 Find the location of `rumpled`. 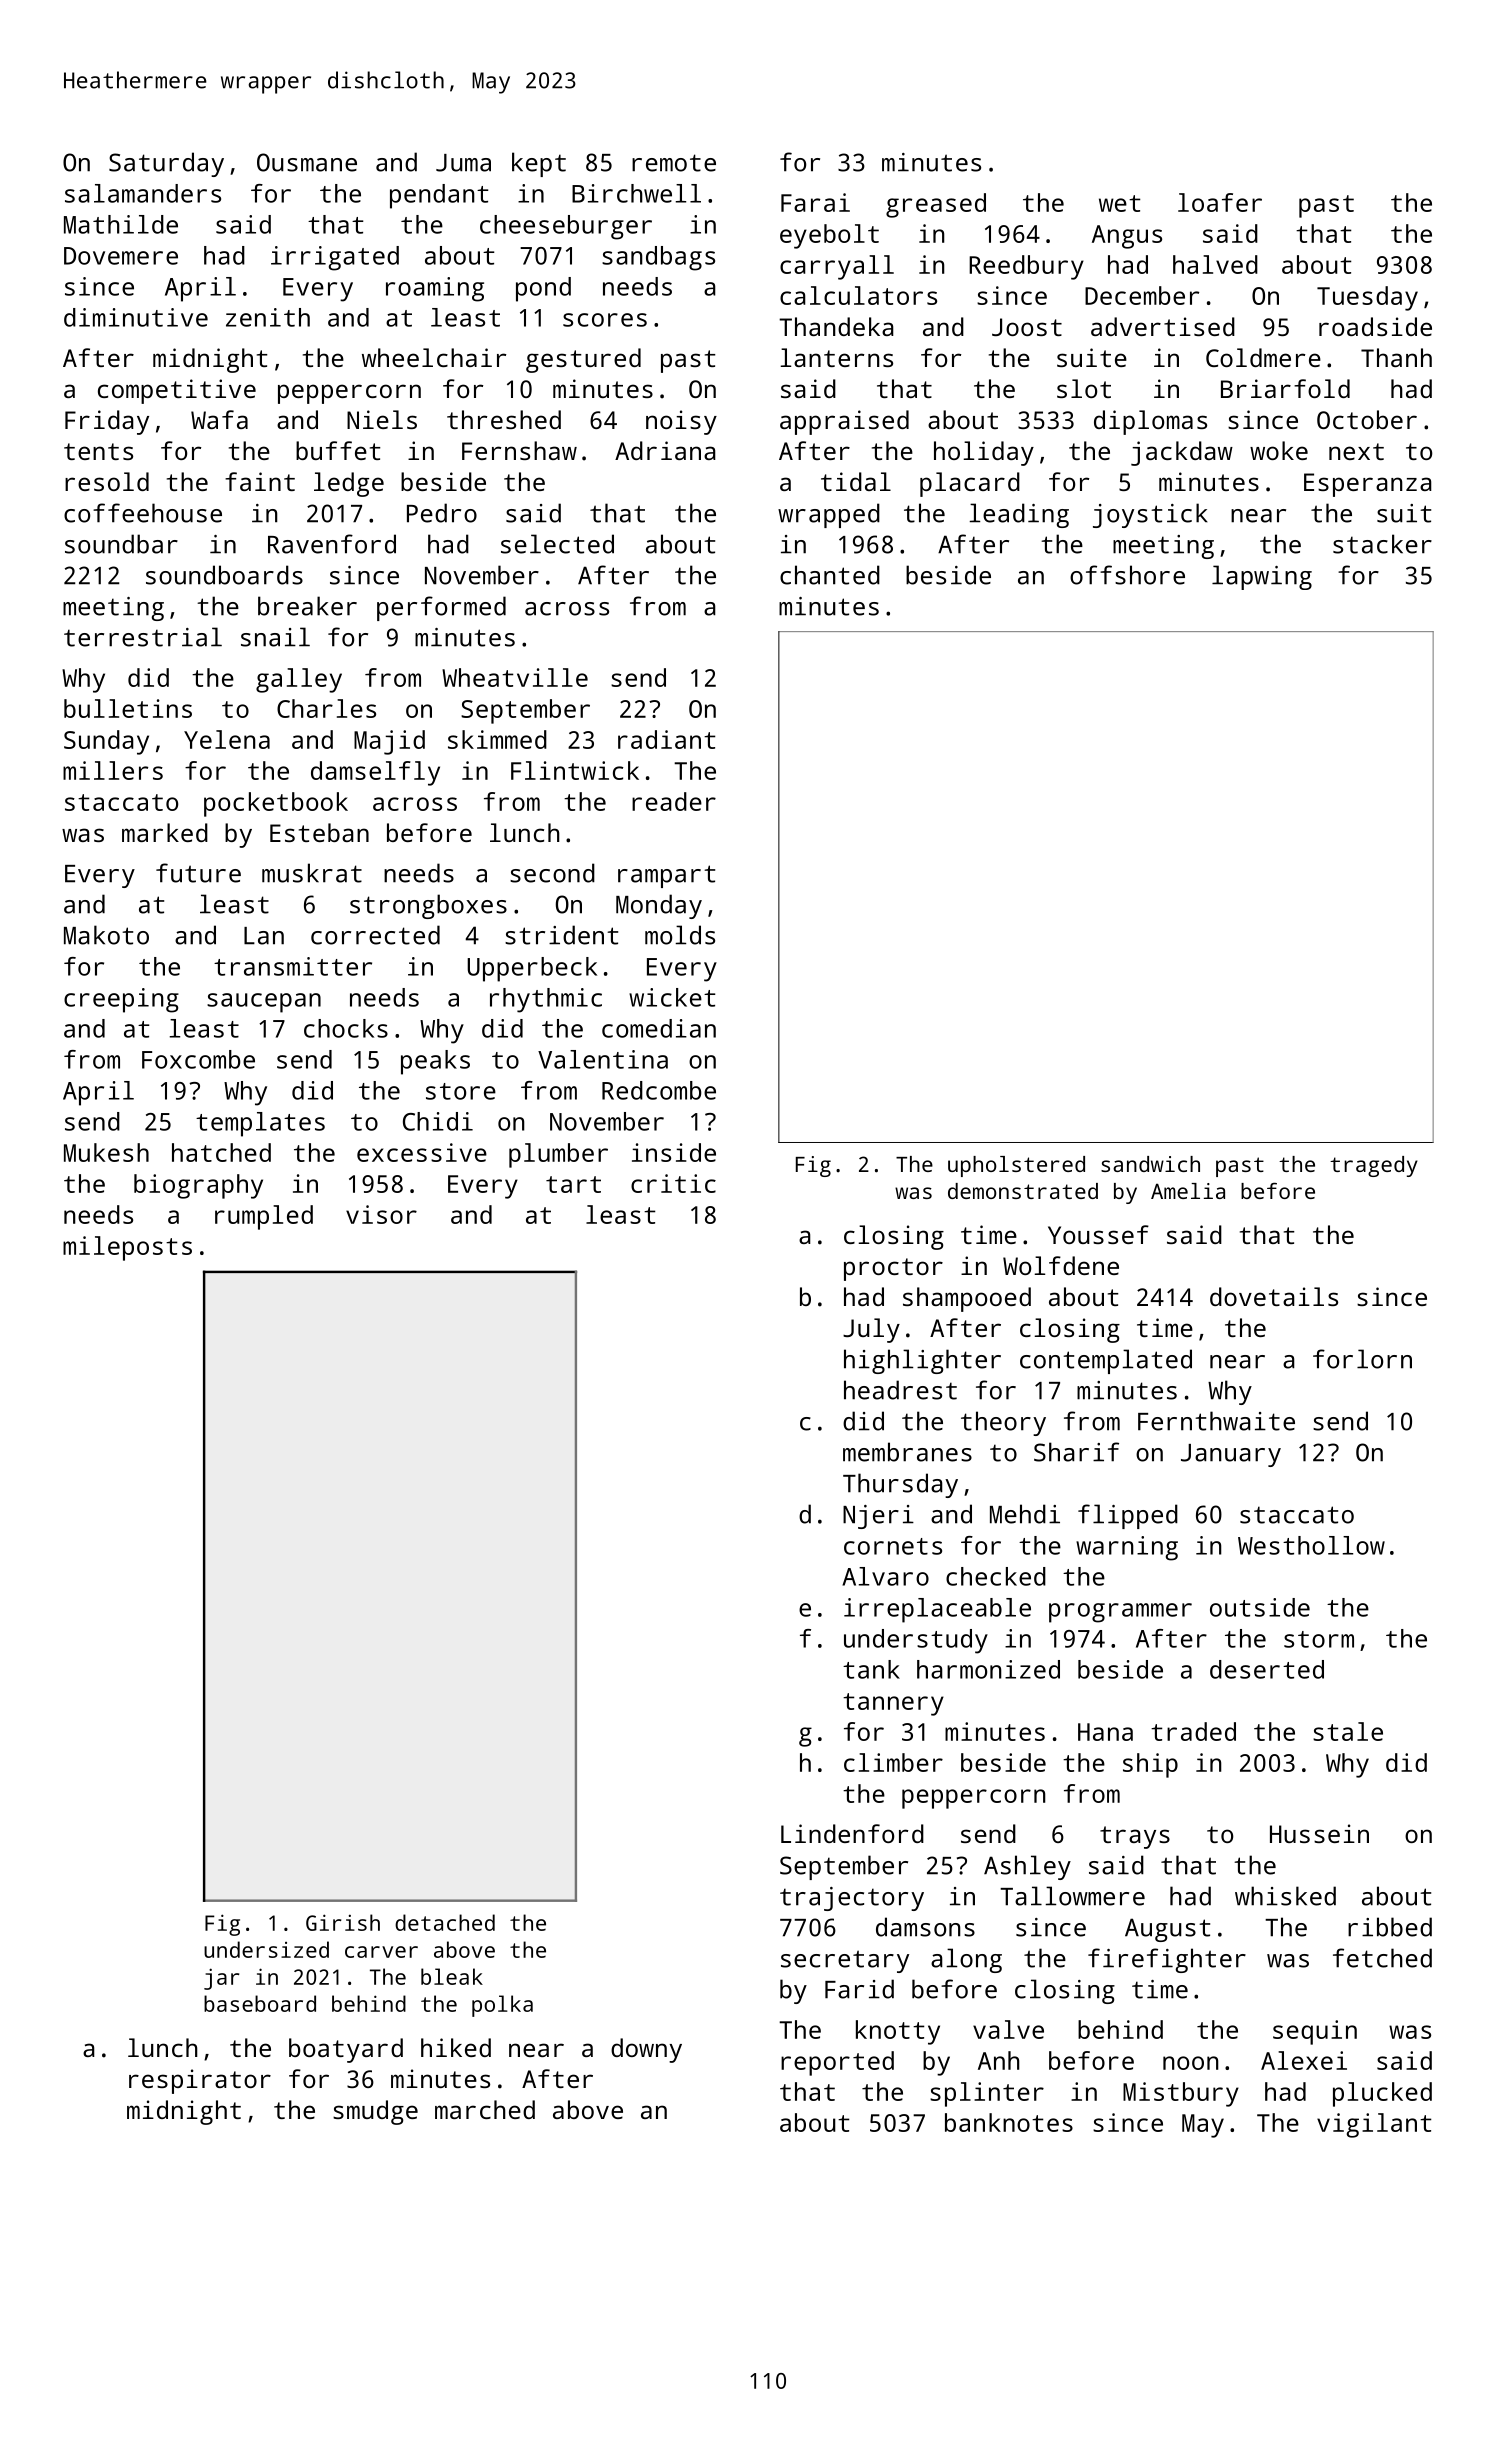

rumpled is located at coordinates (264, 1217).
